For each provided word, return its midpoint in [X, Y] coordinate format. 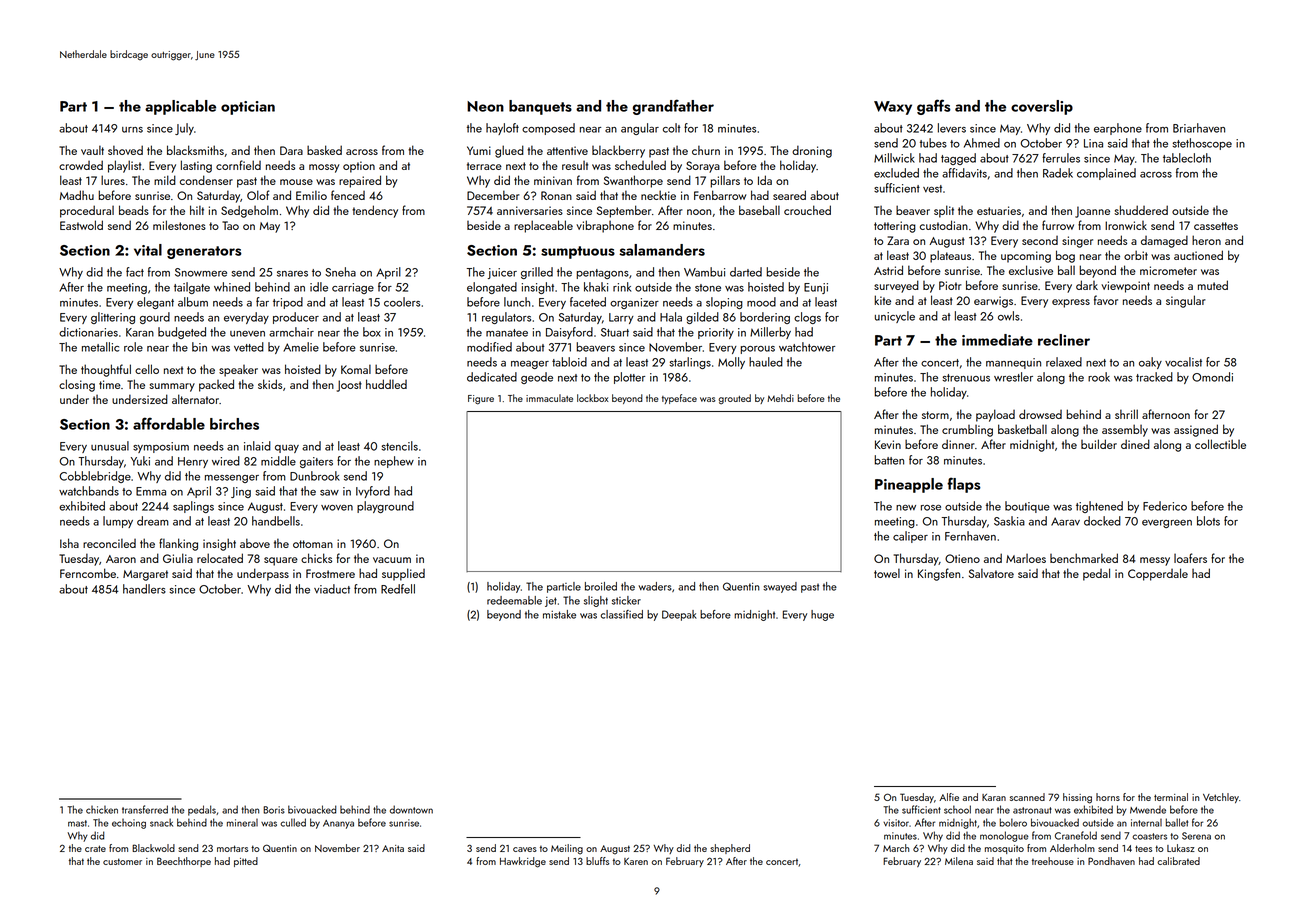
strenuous [966, 378]
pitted [246, 862]
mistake [559, 614]
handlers [144, 589]
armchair [291, 332]
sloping [724, 303]
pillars [725, 181]
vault [92, 150]
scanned [1027, 797]
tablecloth [1187, 158]
